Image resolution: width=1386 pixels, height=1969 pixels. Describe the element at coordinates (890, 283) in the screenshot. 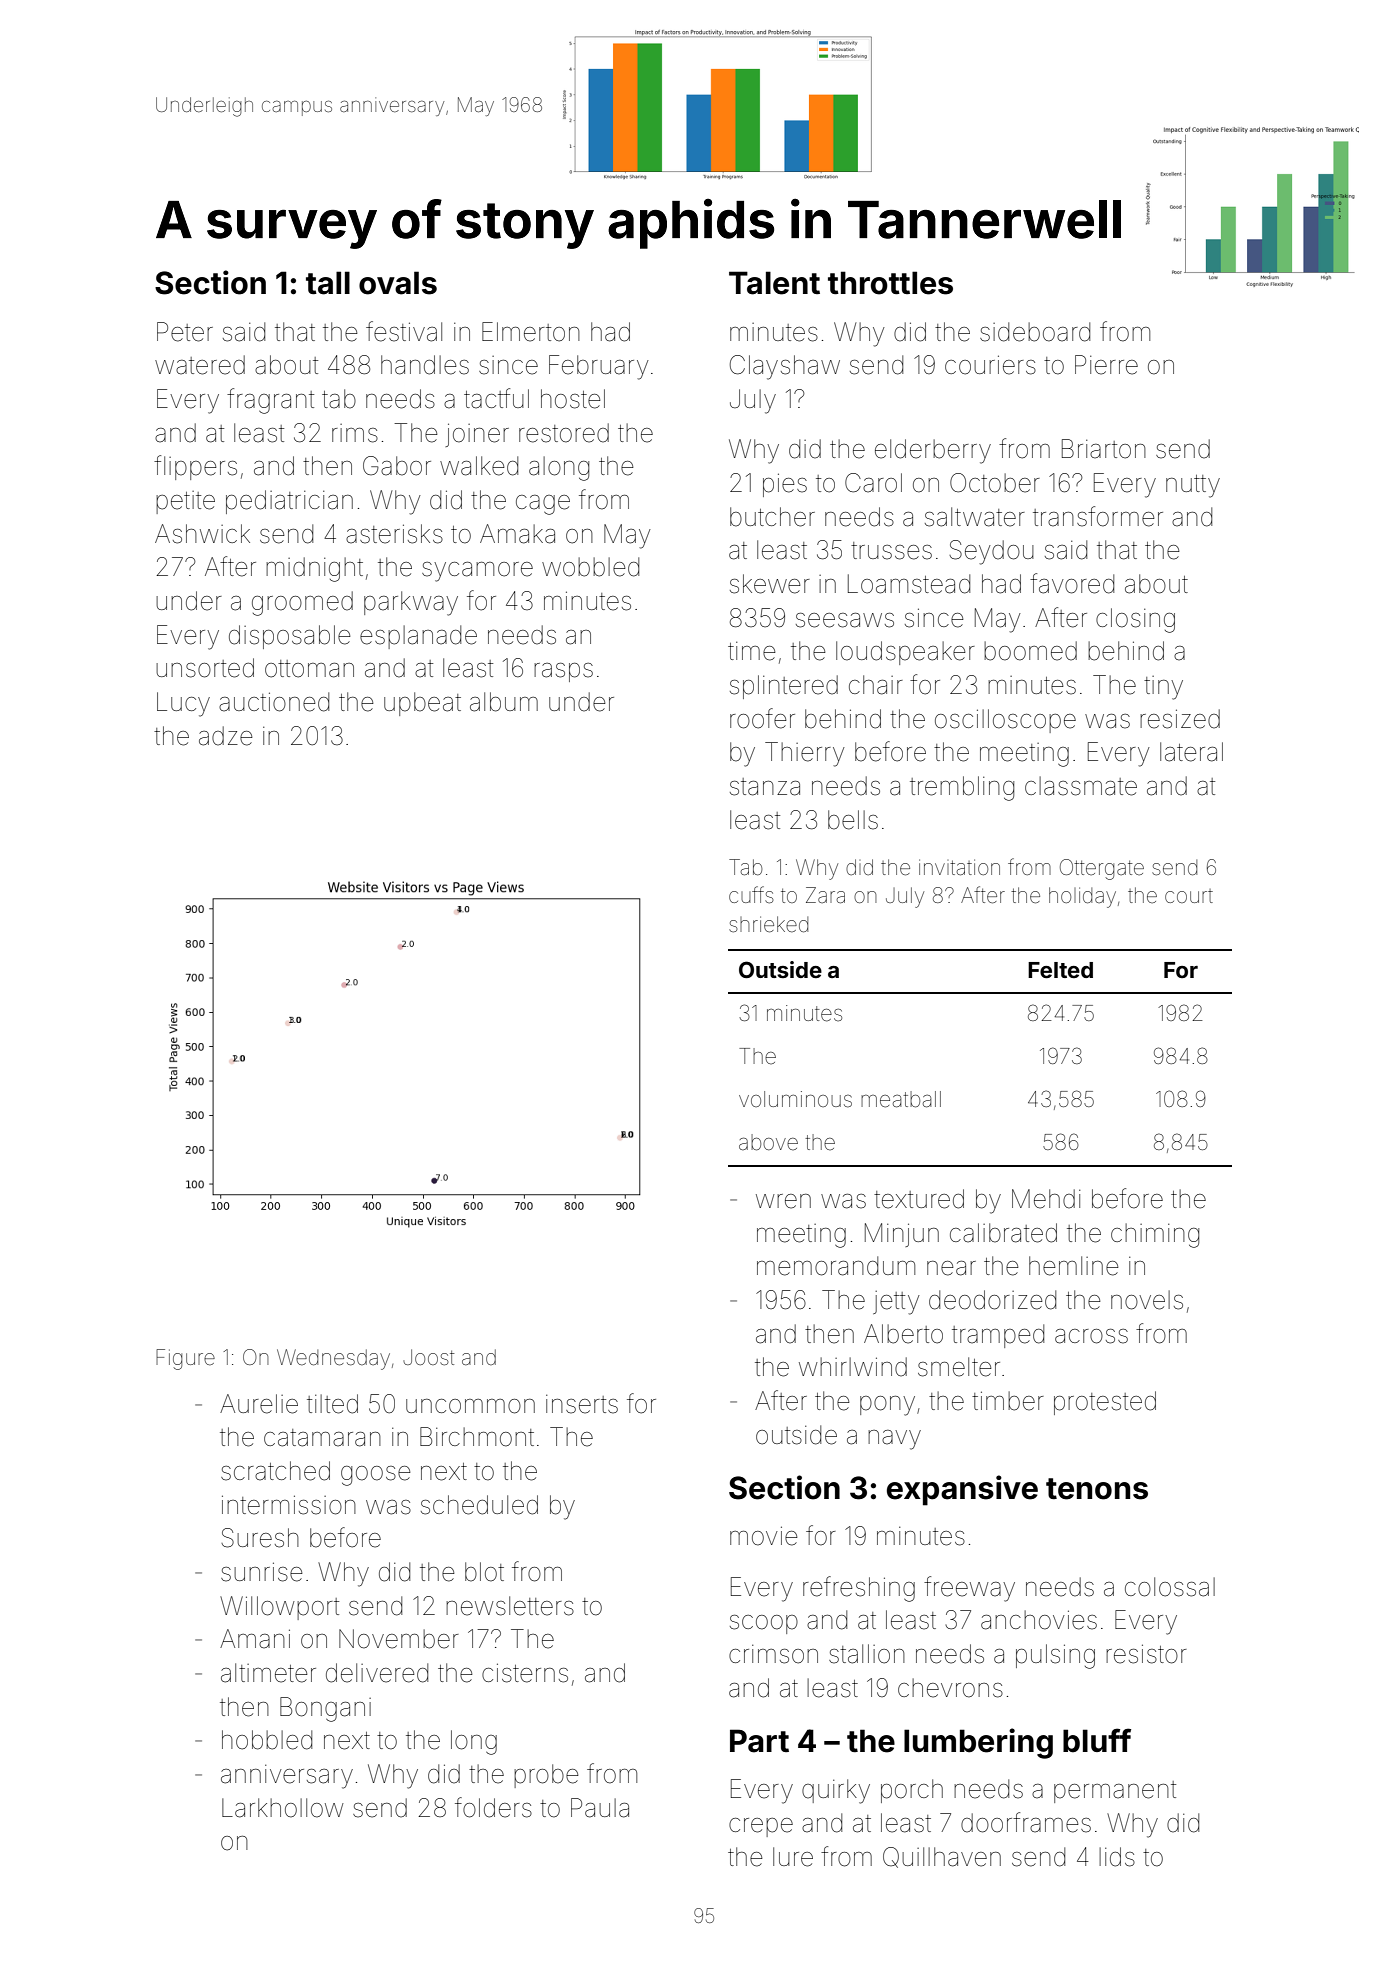

I see `throttles` at that location.
